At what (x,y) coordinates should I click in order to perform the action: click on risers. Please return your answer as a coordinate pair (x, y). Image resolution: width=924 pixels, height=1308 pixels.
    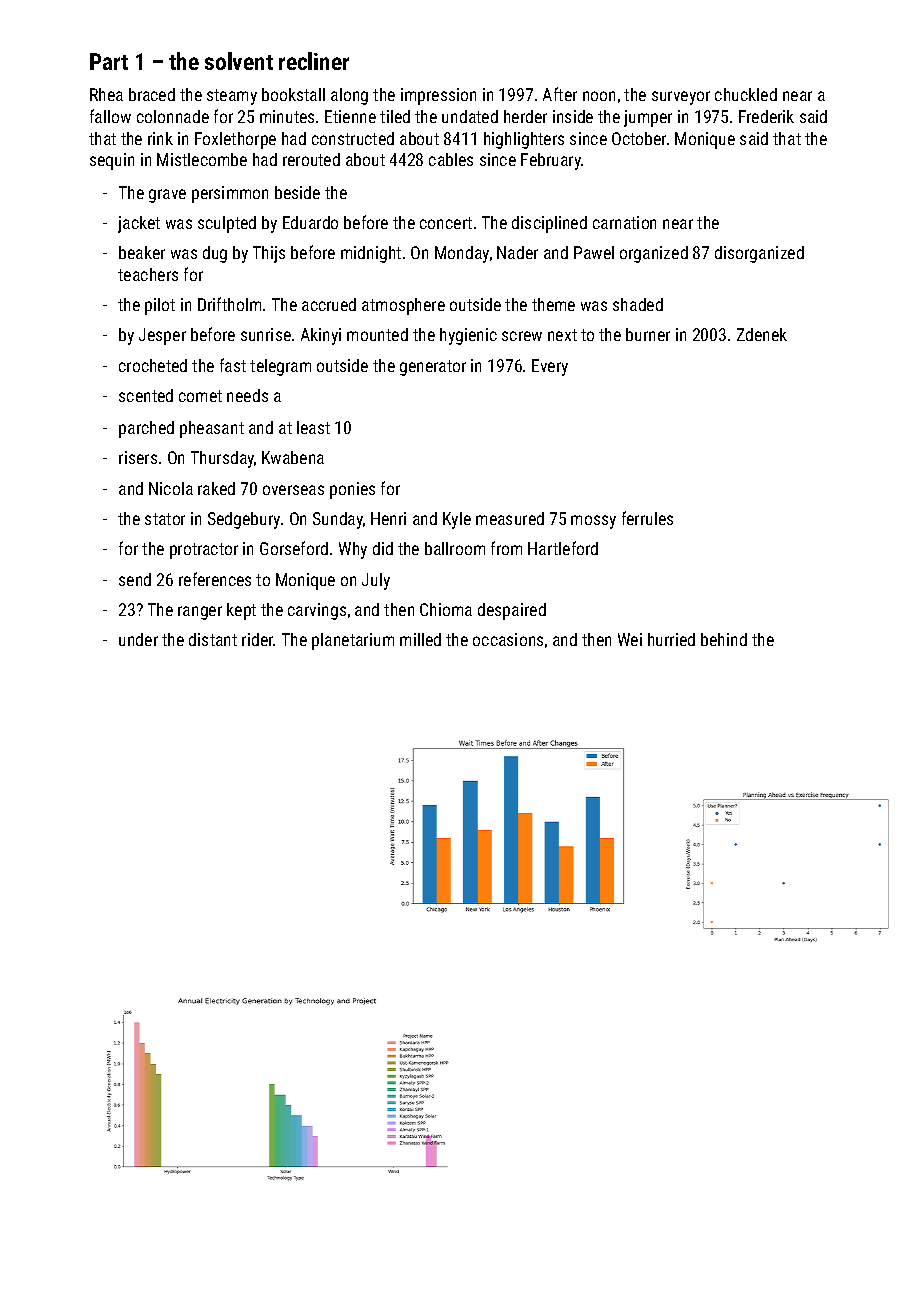
    Looking at the image, I should click on (138, 457).
